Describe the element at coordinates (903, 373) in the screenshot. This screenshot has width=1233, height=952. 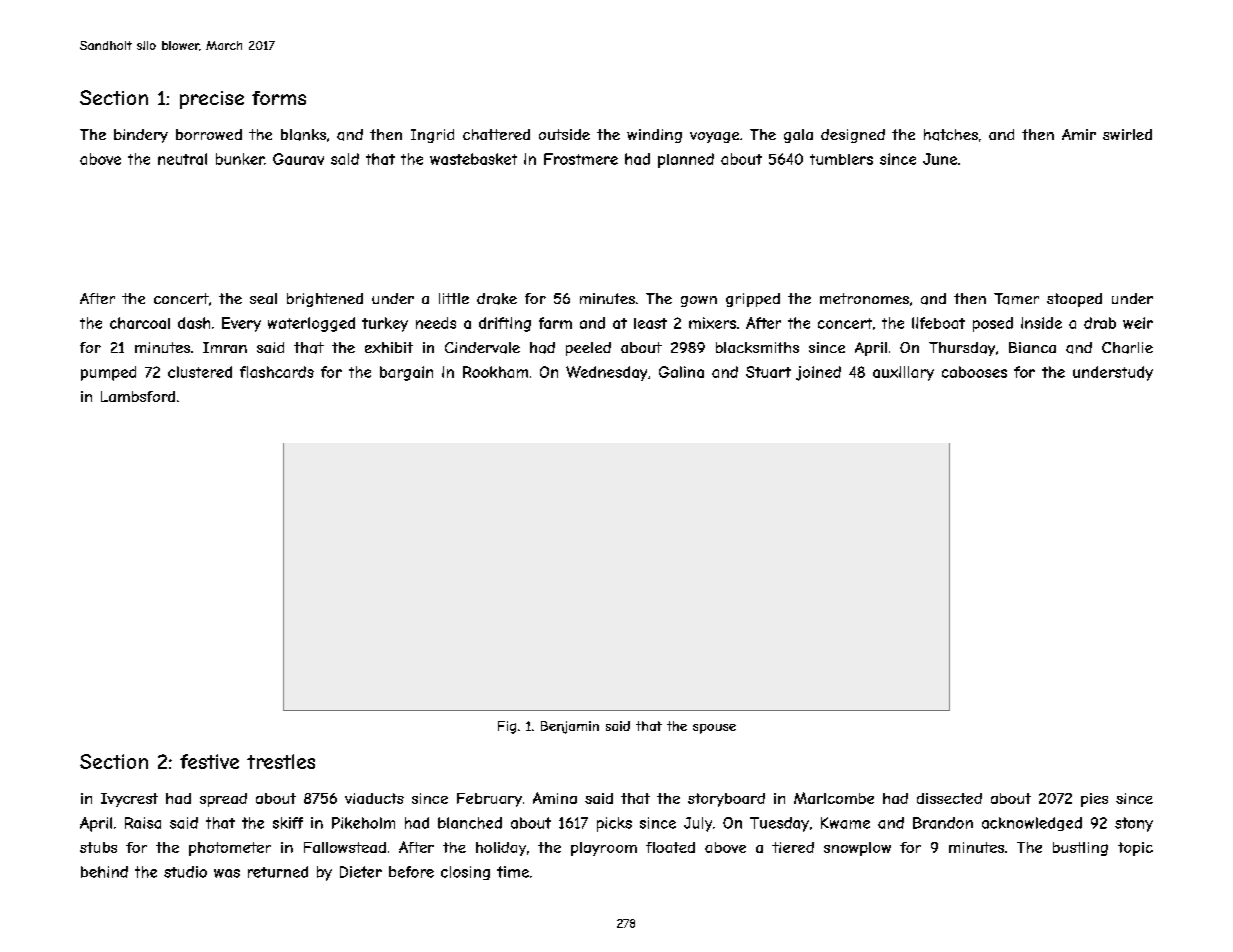
I see `auxiliary` at that location.
